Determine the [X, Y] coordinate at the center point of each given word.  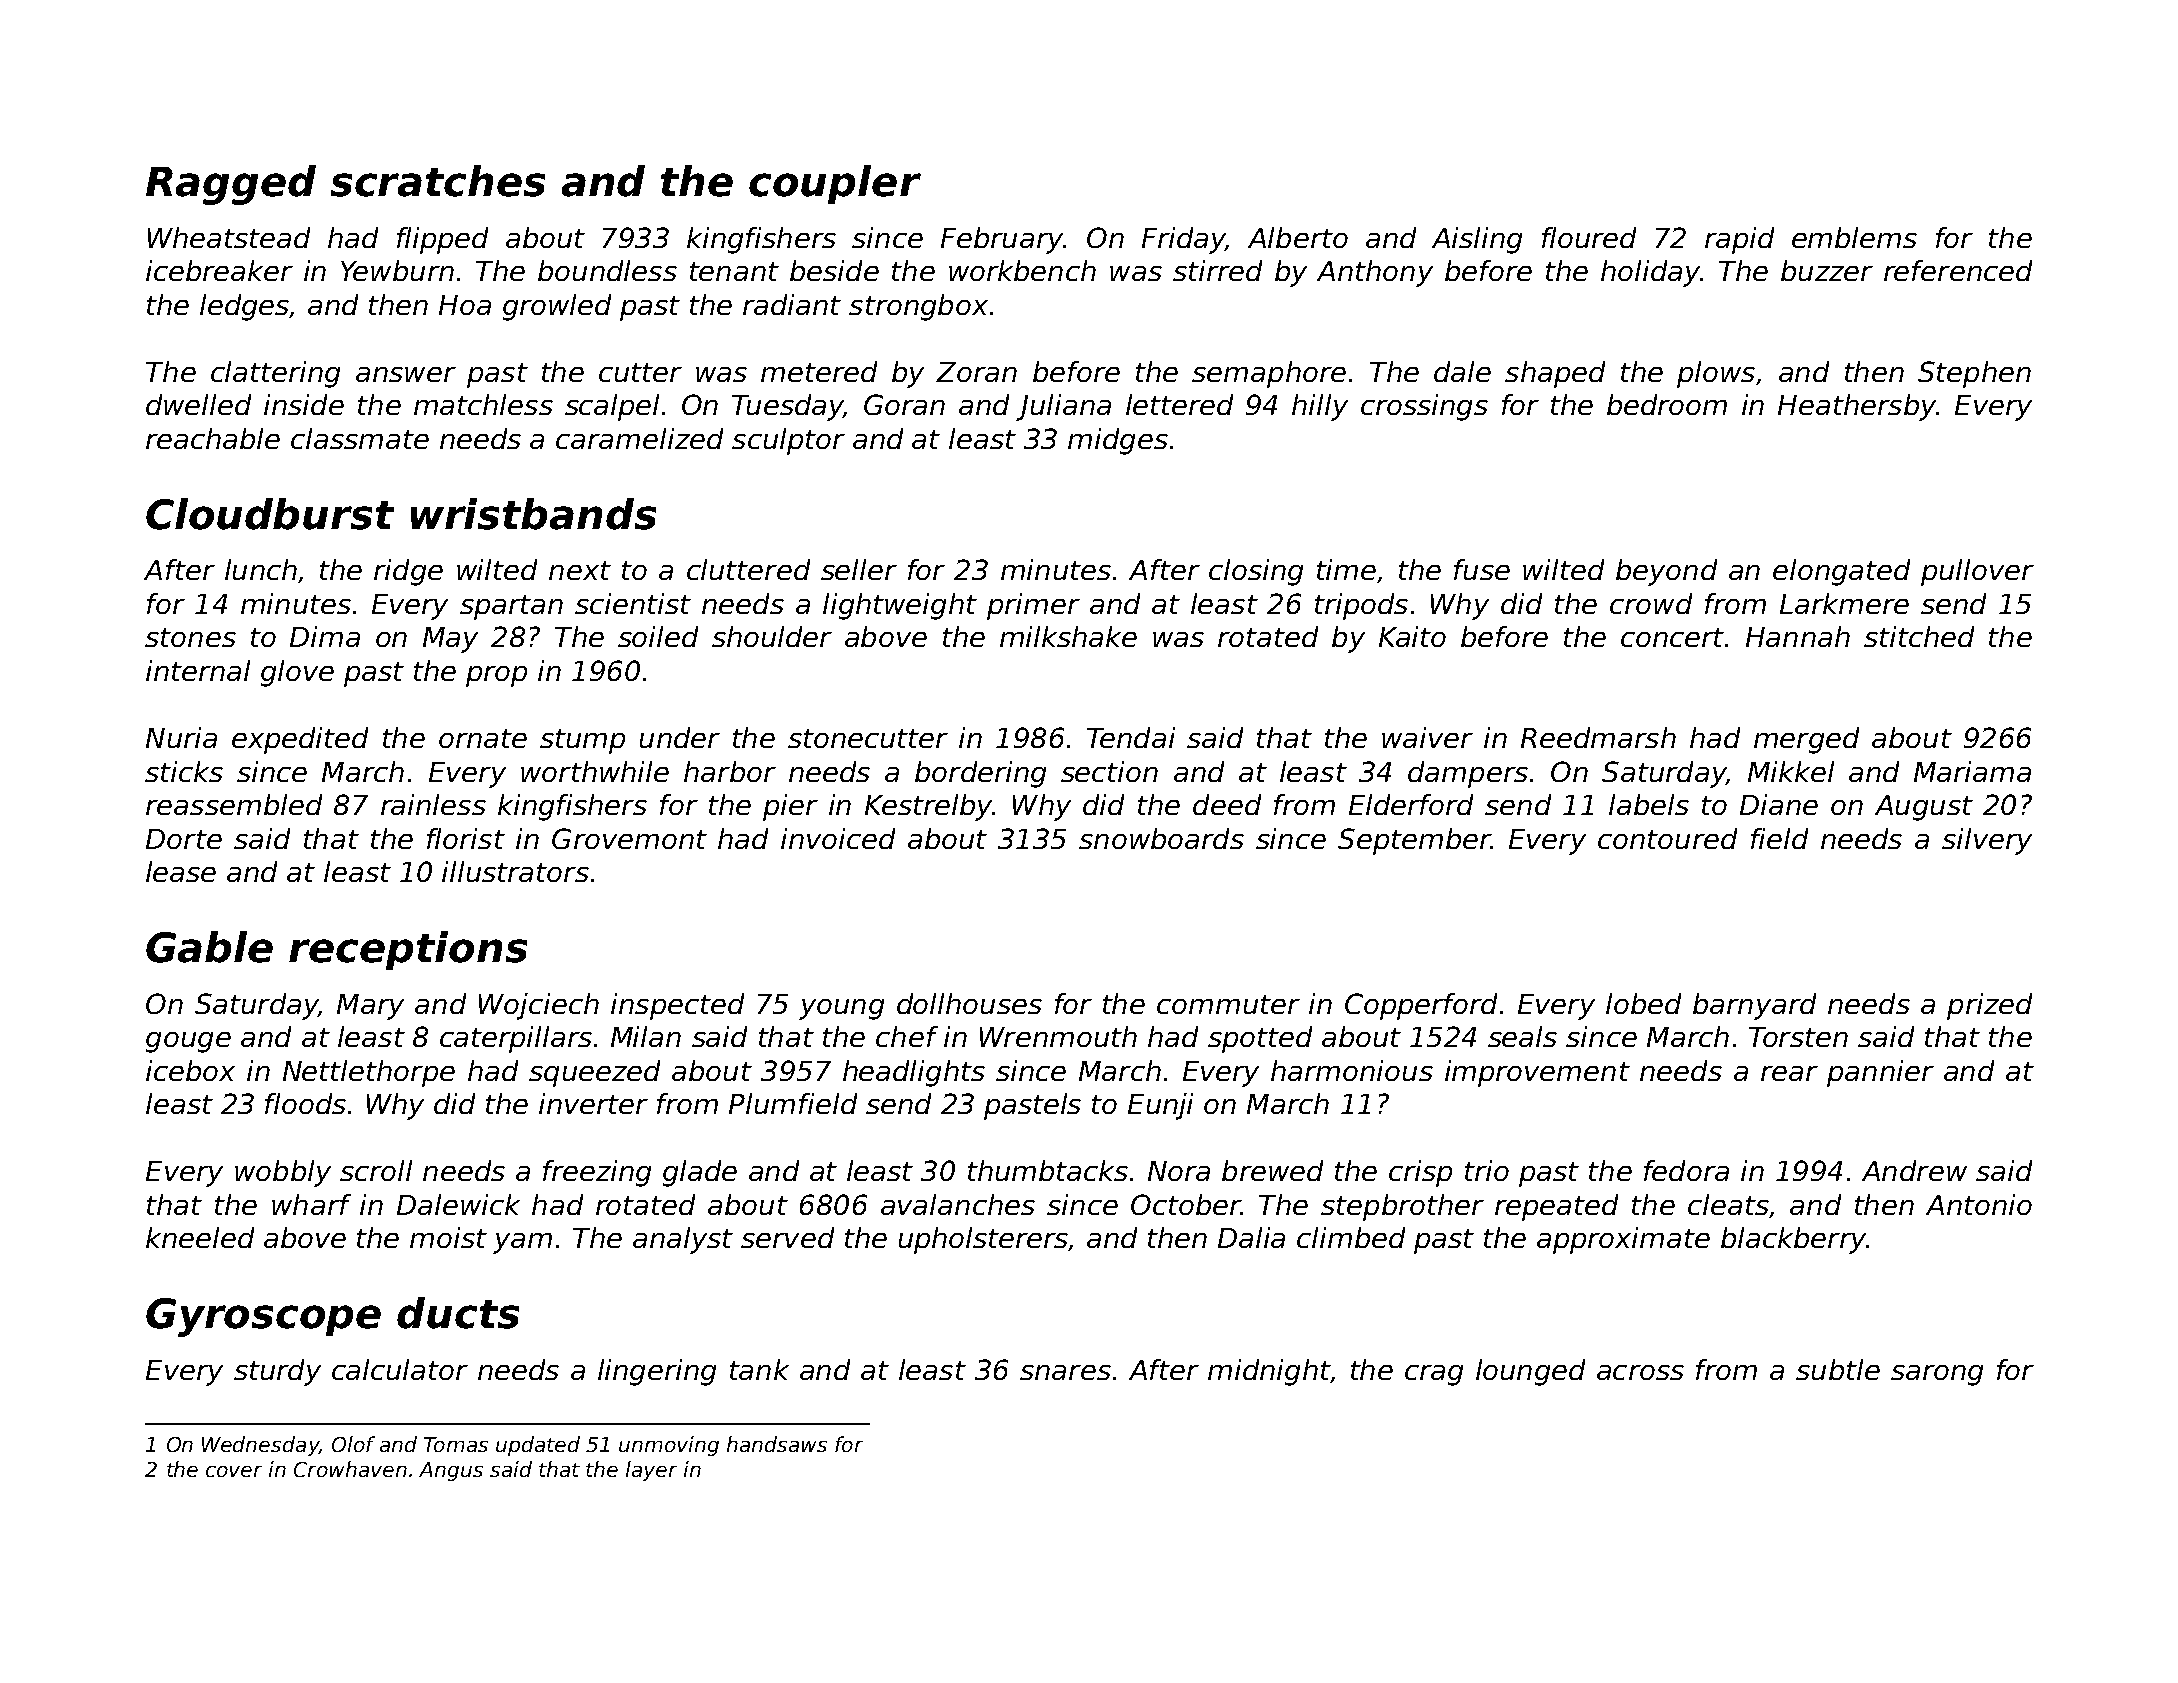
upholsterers [984, 1240]
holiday [1650, 273]
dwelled [198, 404]
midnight [1269, 1372]
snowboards [1161, 838]
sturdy [277, 1372]
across [1640, 1372]
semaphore [1269, 374]
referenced [1958, 270]
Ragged [231, 185]
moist [448, 1237]
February [1002, 240]
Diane [1779, 804]
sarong [1937, 1375]
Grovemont [629, 838]
